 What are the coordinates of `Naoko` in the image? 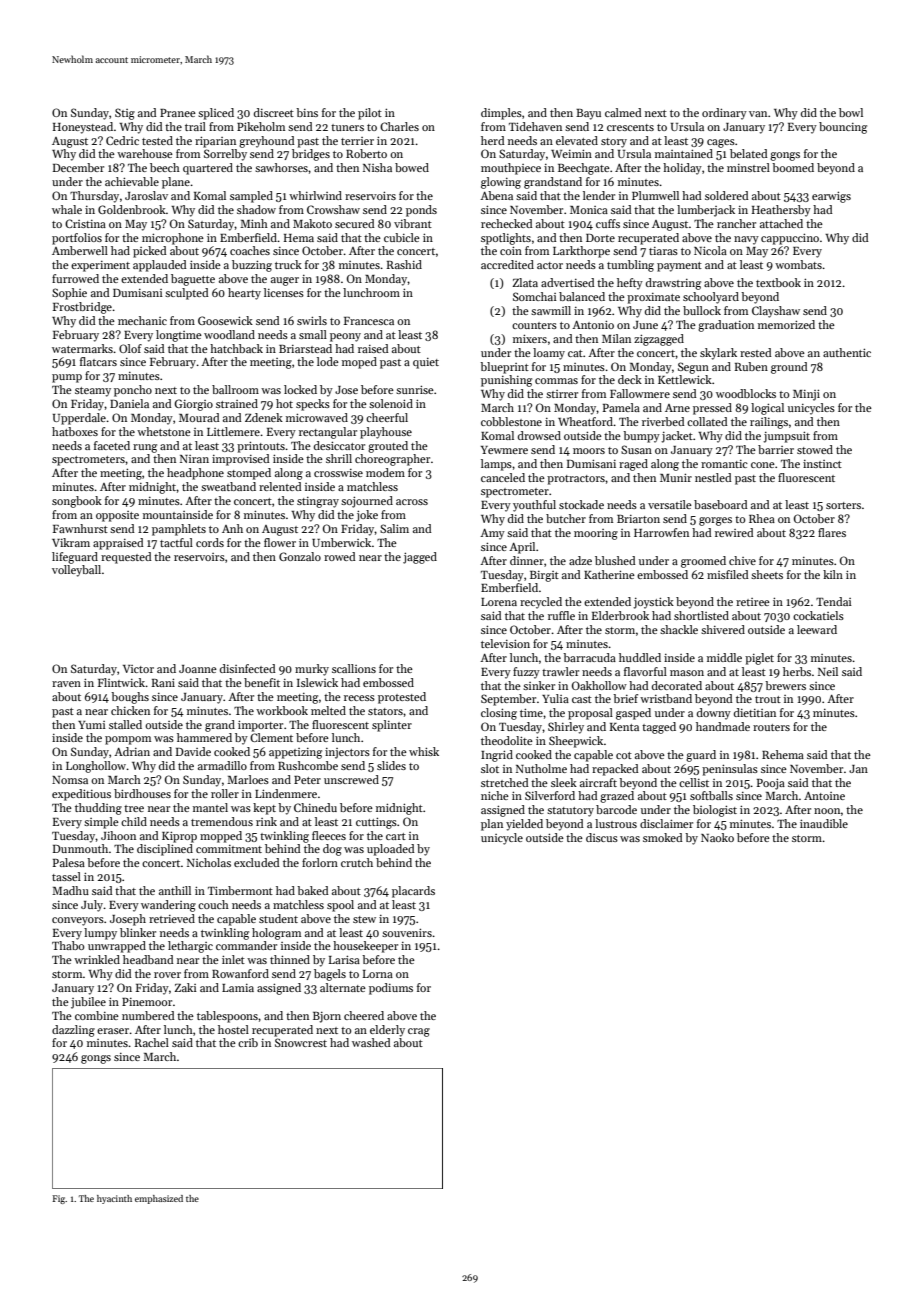 It's located at (717, 837).
